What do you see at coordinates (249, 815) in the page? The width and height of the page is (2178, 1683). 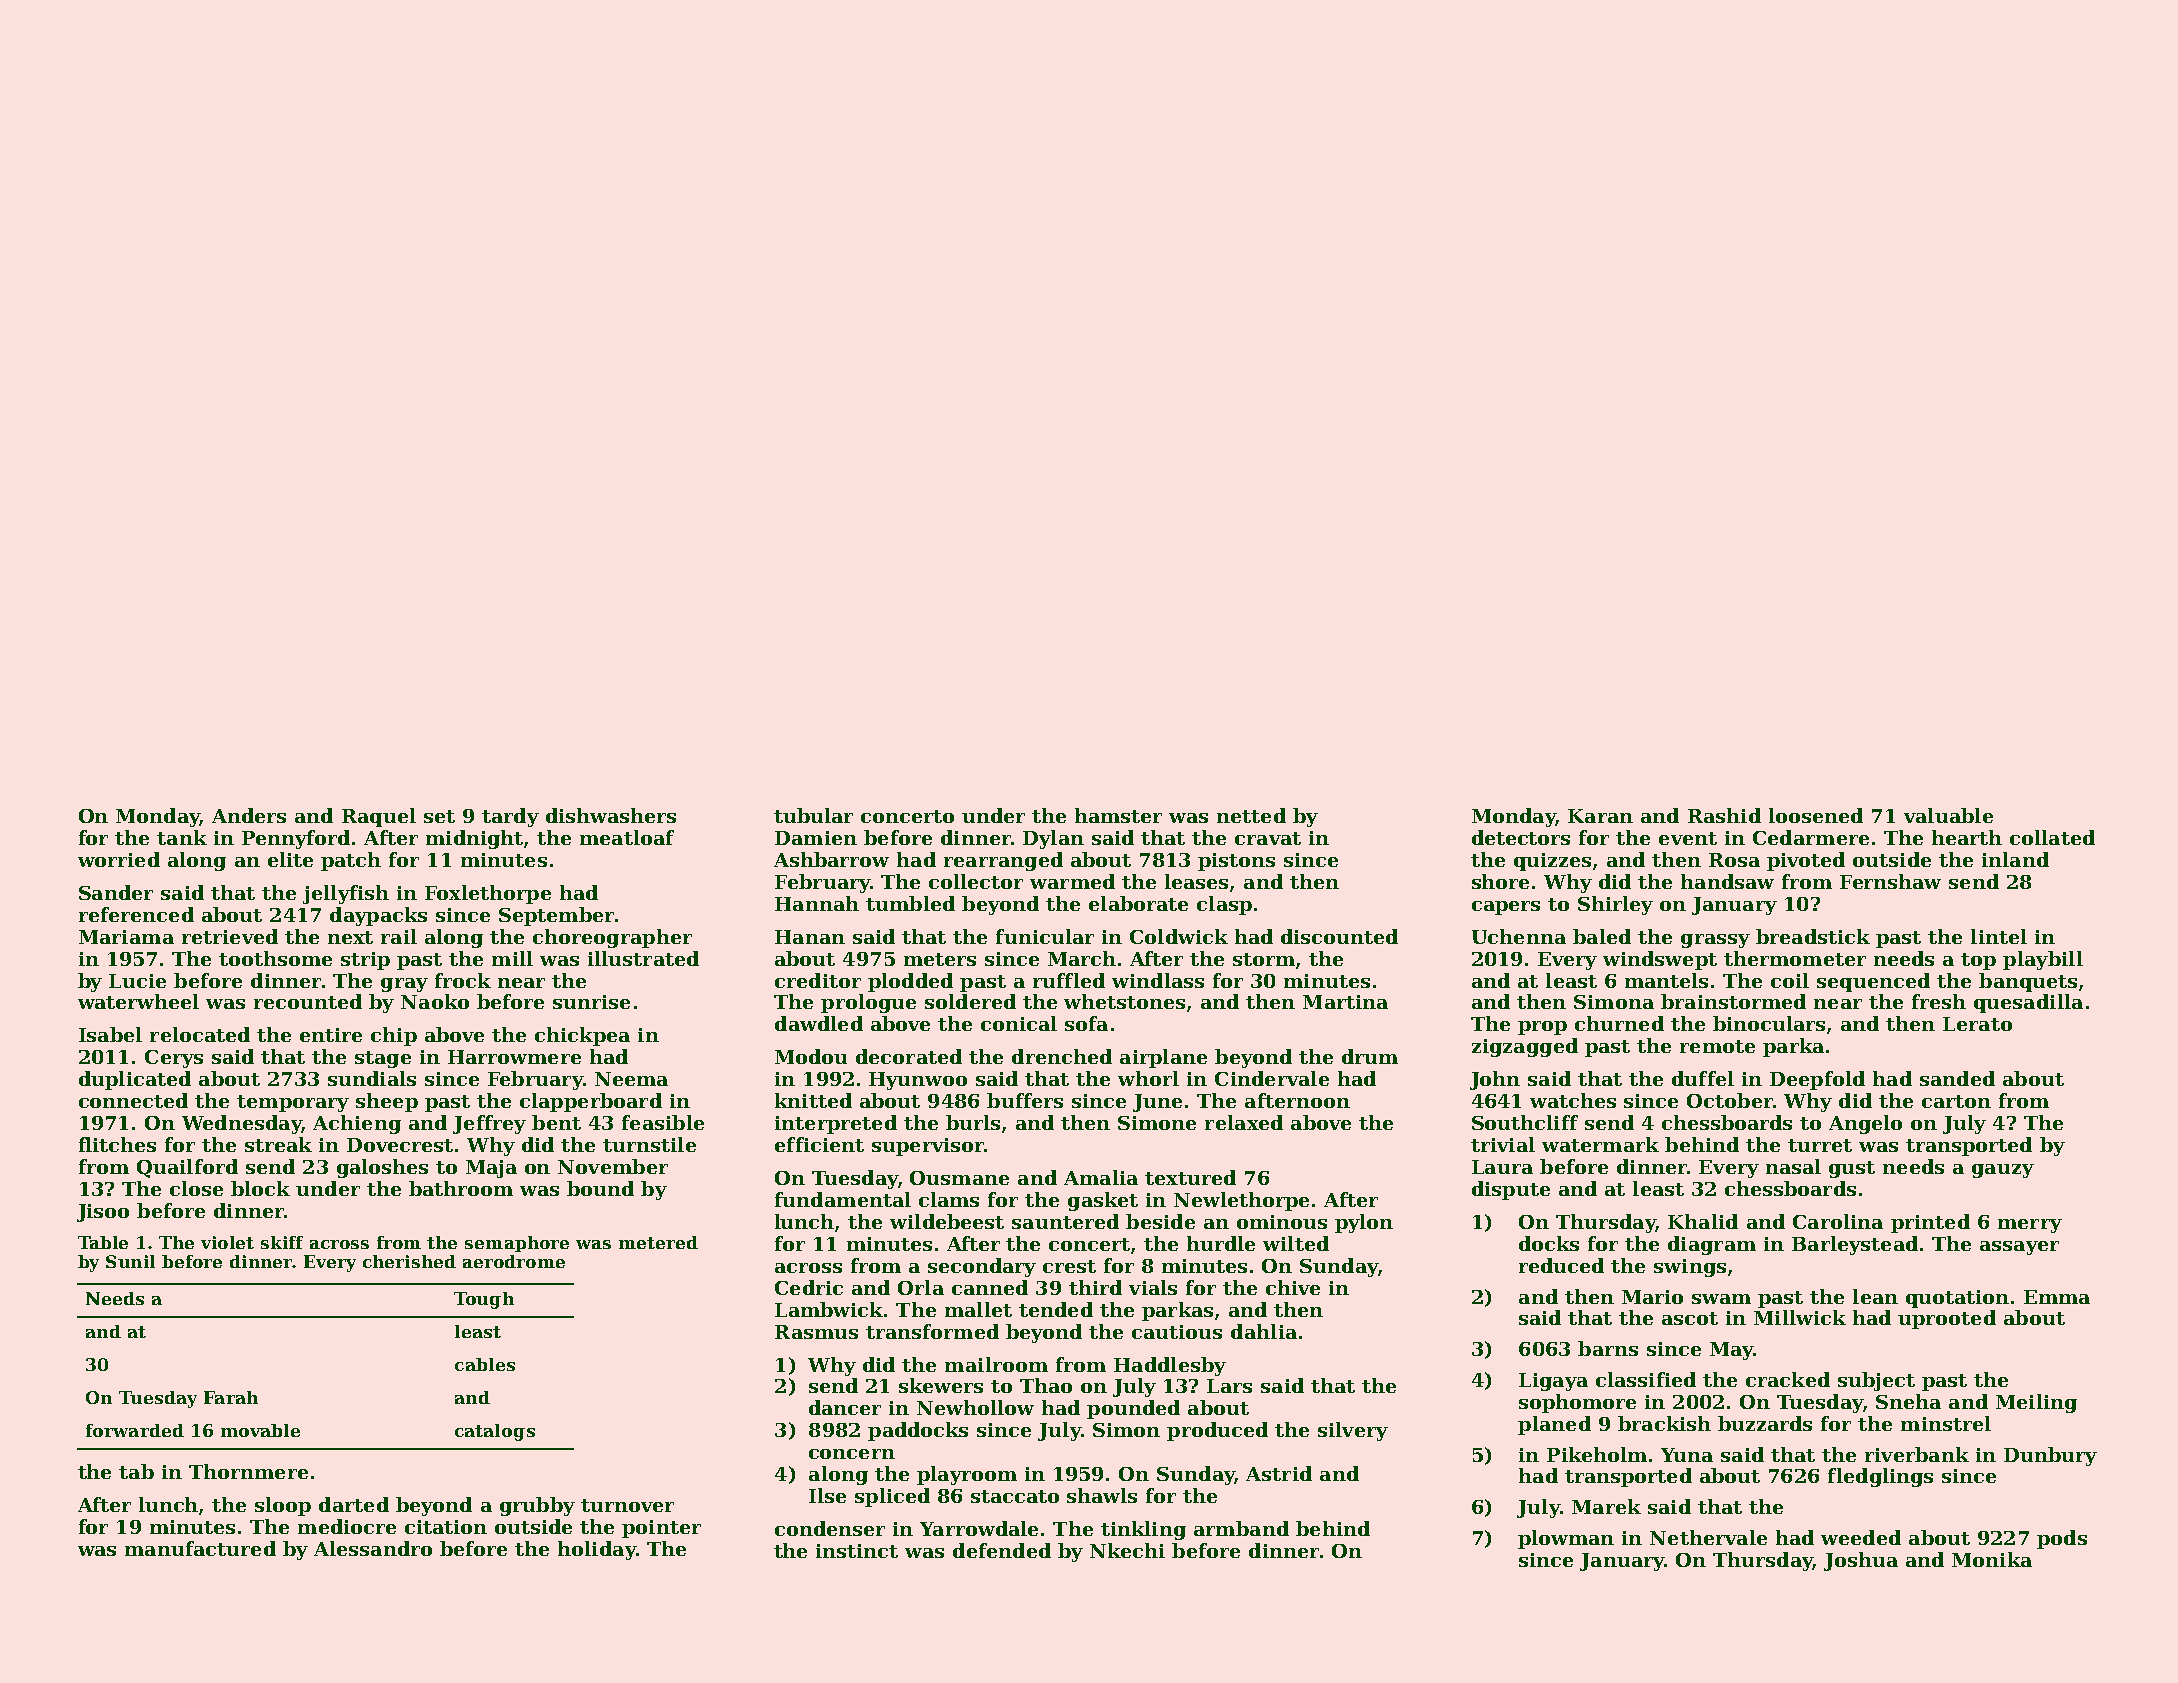 I see `Anders` at bounding box center [249, 815].
